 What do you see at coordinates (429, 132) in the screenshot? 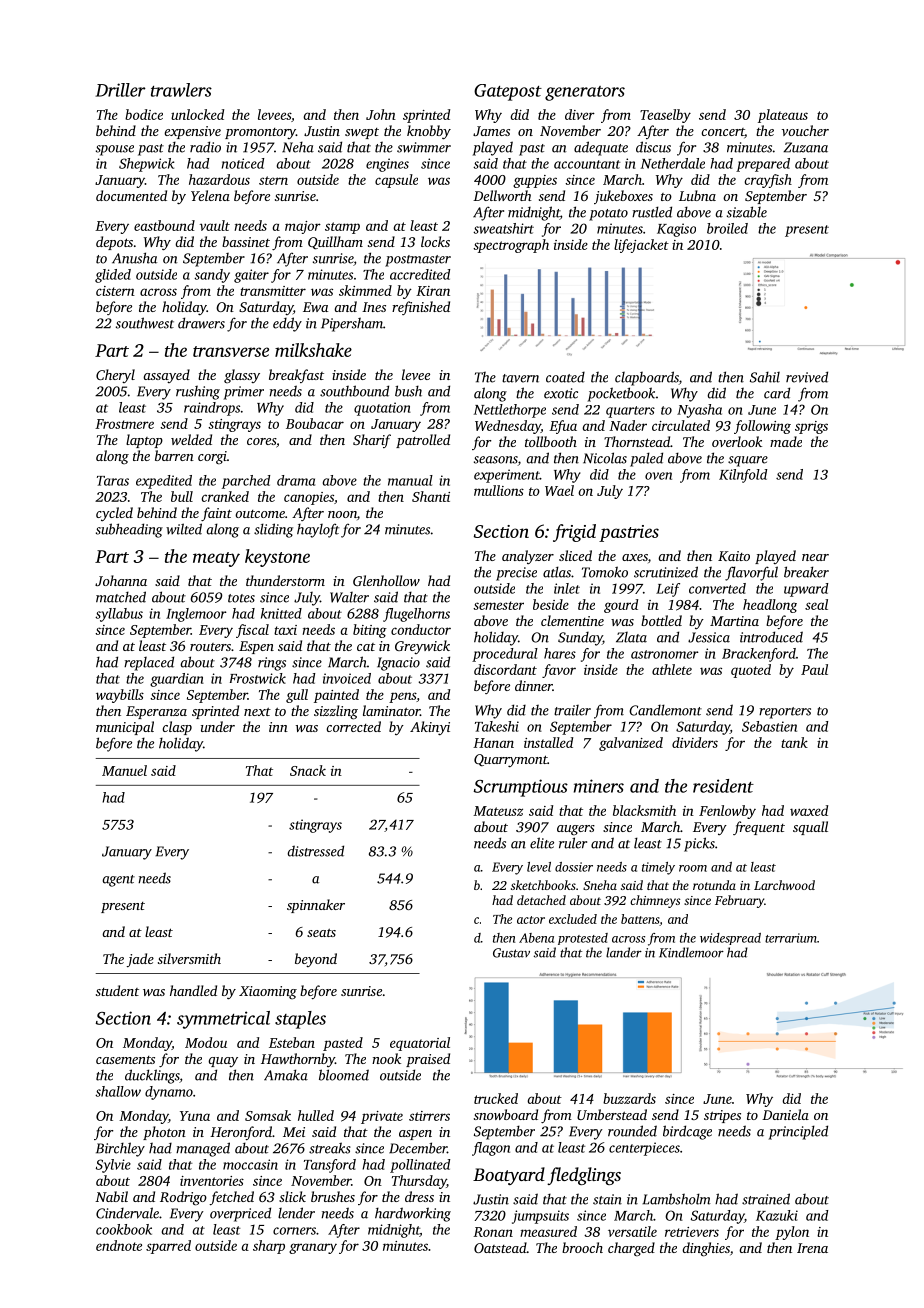
I see `knobby` at bounding box center [429, 132].
